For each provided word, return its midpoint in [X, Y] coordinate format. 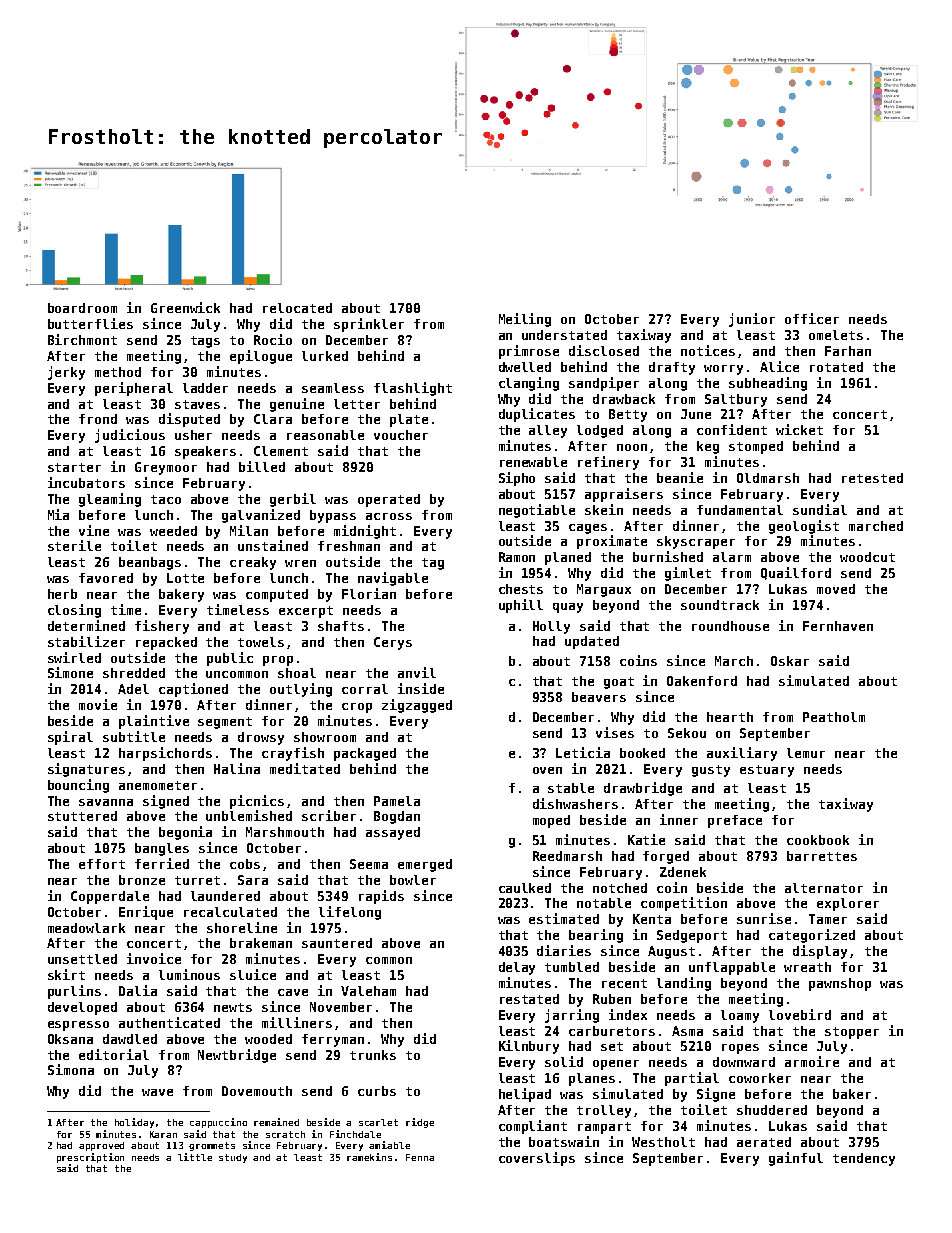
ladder [205, 388]
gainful [796, 1159]
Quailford [796, 573]
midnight [365, 532]
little [195, 1157]
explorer [848, 904]
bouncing [78, 786]
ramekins [369, 1157]
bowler [413, 880]
